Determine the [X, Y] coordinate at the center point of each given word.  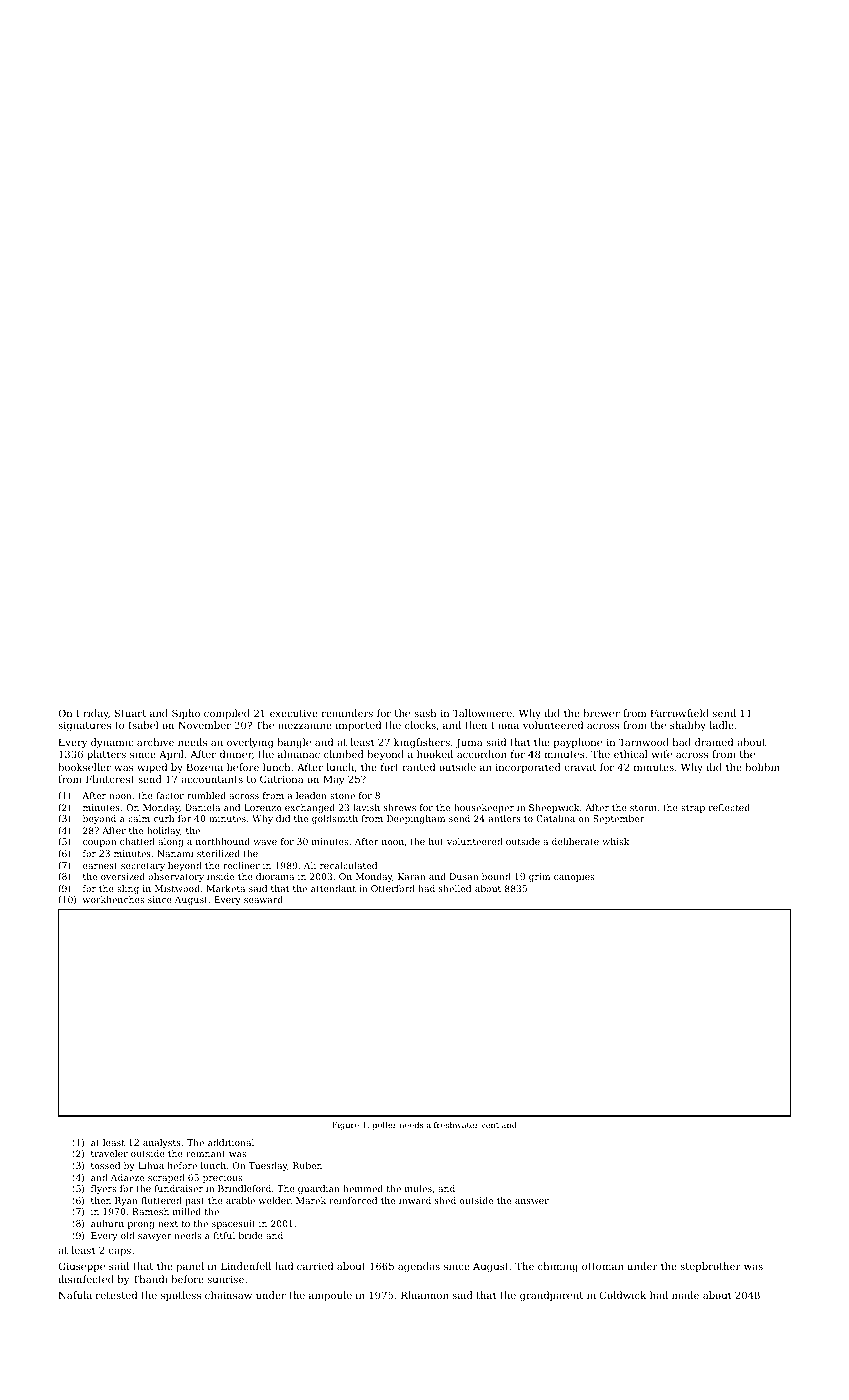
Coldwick [623, 1295]
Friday [92, 714]
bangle [294, 743]
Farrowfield [680, 713]
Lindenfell [246, 1266]
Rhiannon [425, 1295]
